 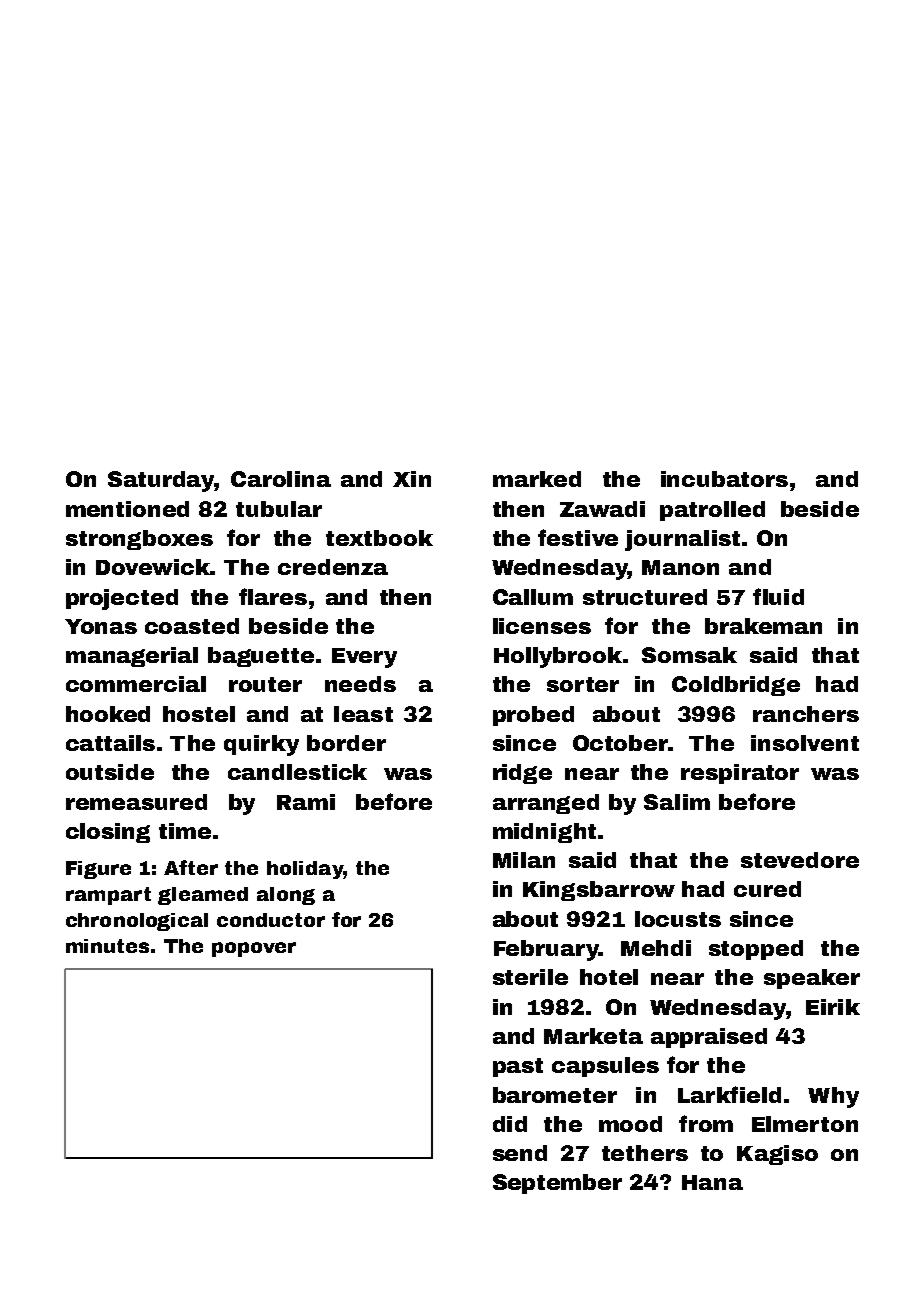 I want to click on incubators, so click(x=724, y=479).
